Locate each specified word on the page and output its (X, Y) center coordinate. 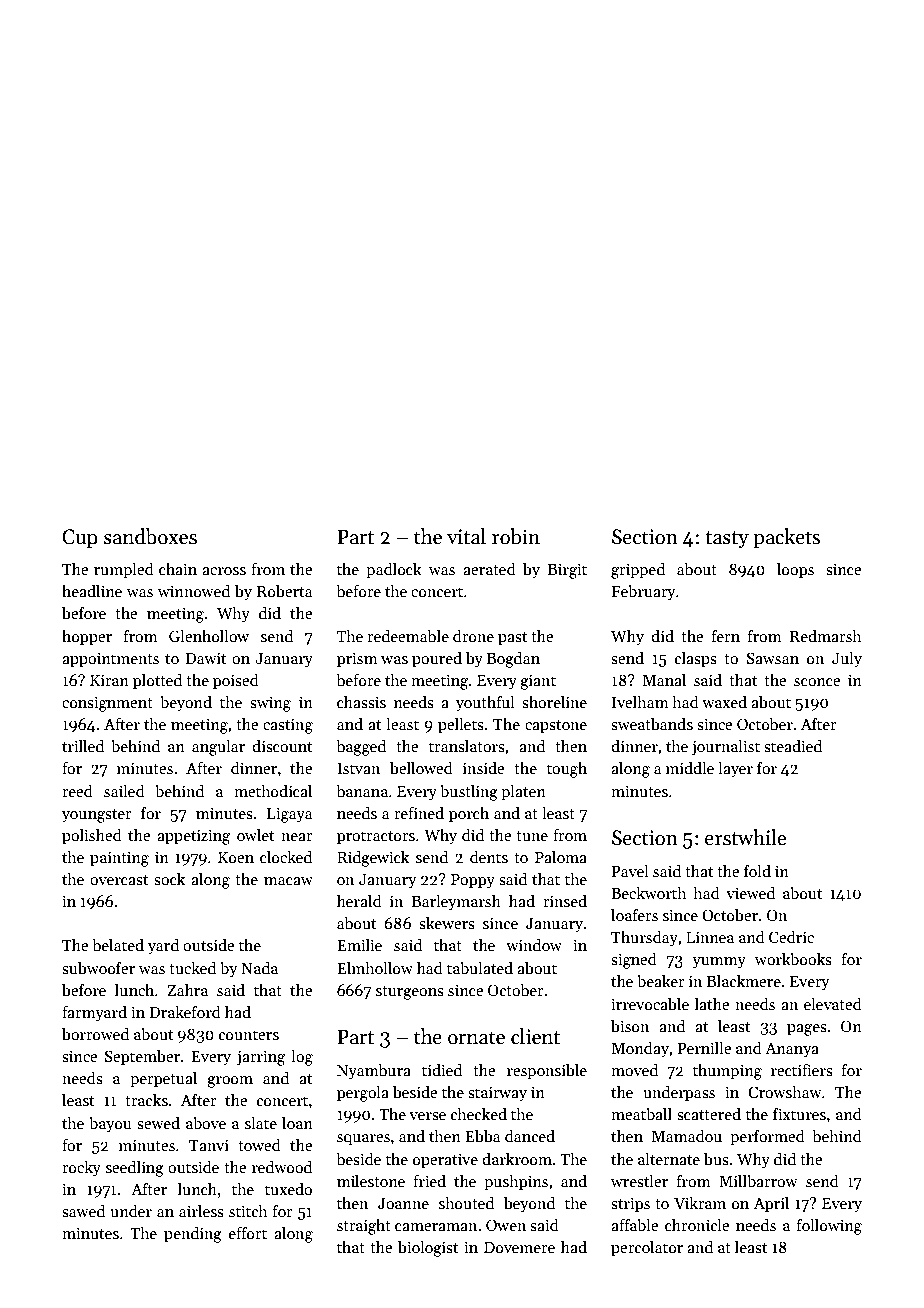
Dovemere (519, 1247)
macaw (288, 881)
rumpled (124, 571)
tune (532, 836)
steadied (793, 746)
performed (767, 1138)
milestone (371, 1181)
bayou (110, 1125)
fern (726, 636)
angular (218, 748)
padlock (394, 571)
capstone (556, 727)
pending (193, 1235)
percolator (647, 1249)
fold (757, 871)
